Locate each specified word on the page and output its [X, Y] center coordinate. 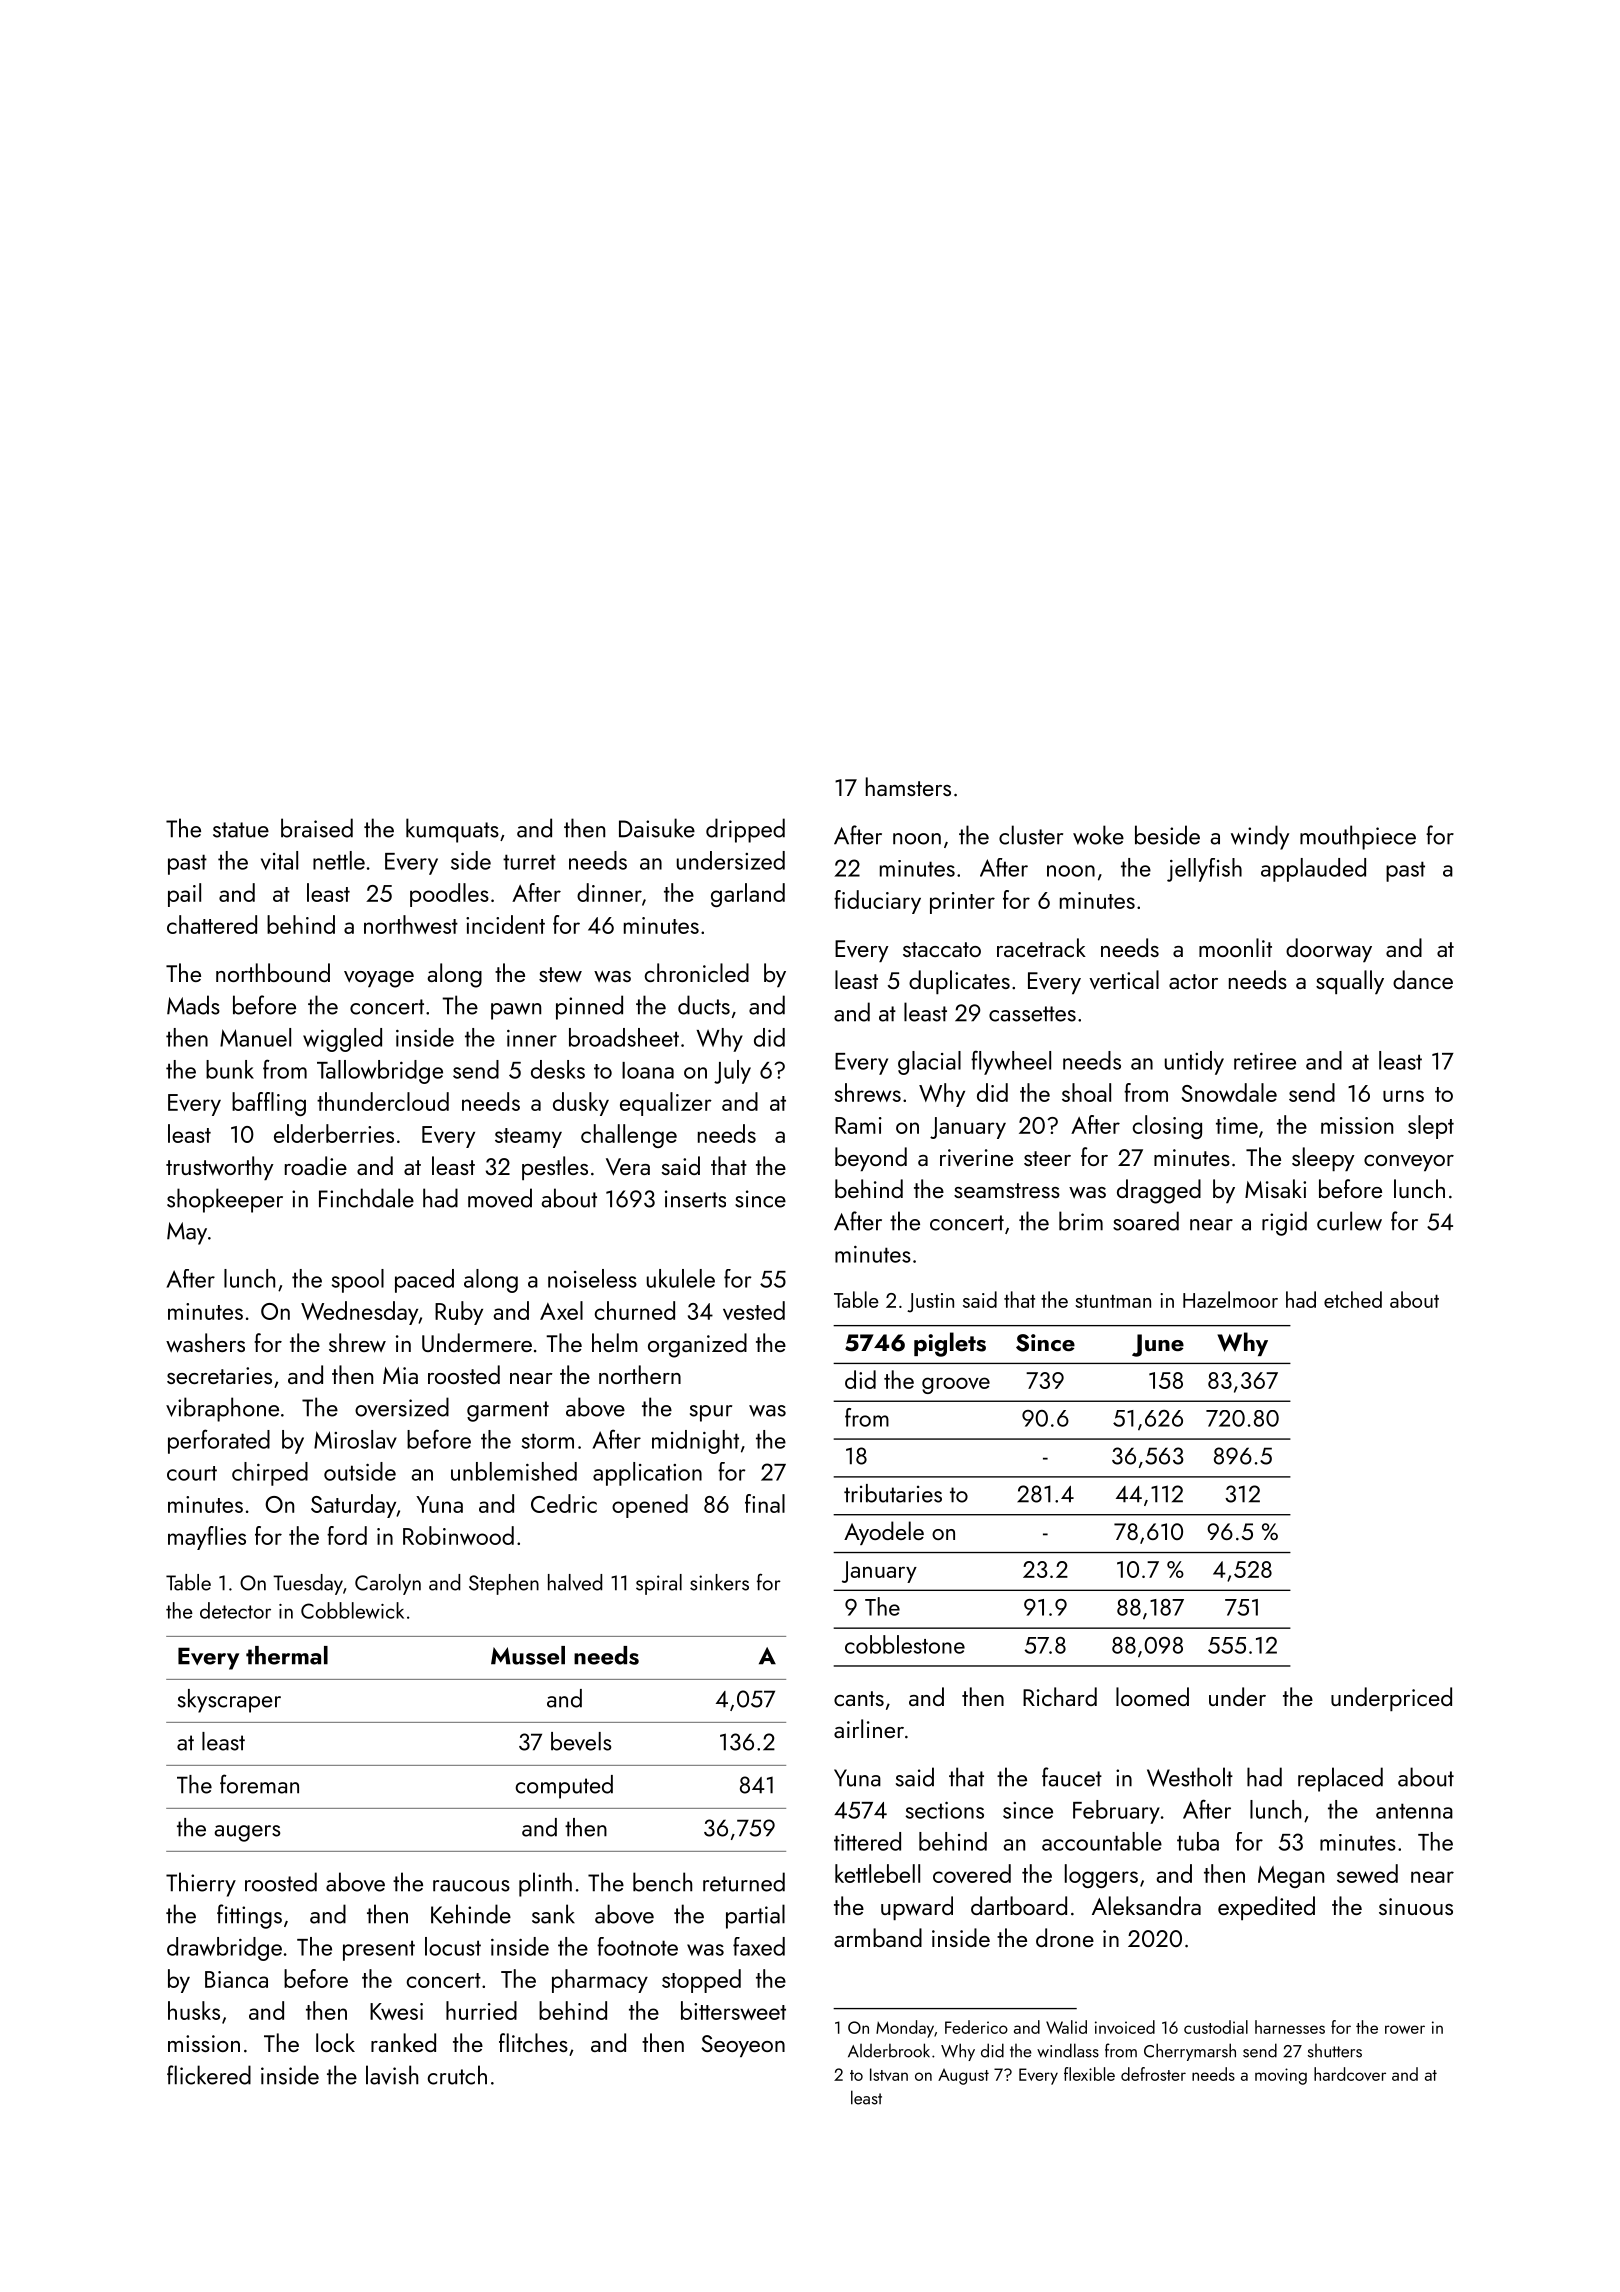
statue [241, 830]
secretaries [219, 1375]
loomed [1152, 1696]
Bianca [236, 1979]
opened [650, 1506]
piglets [950, 1344]
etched [1353, 1299]
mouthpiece [1358, 837]
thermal [287, 1655]
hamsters [908, 786]
